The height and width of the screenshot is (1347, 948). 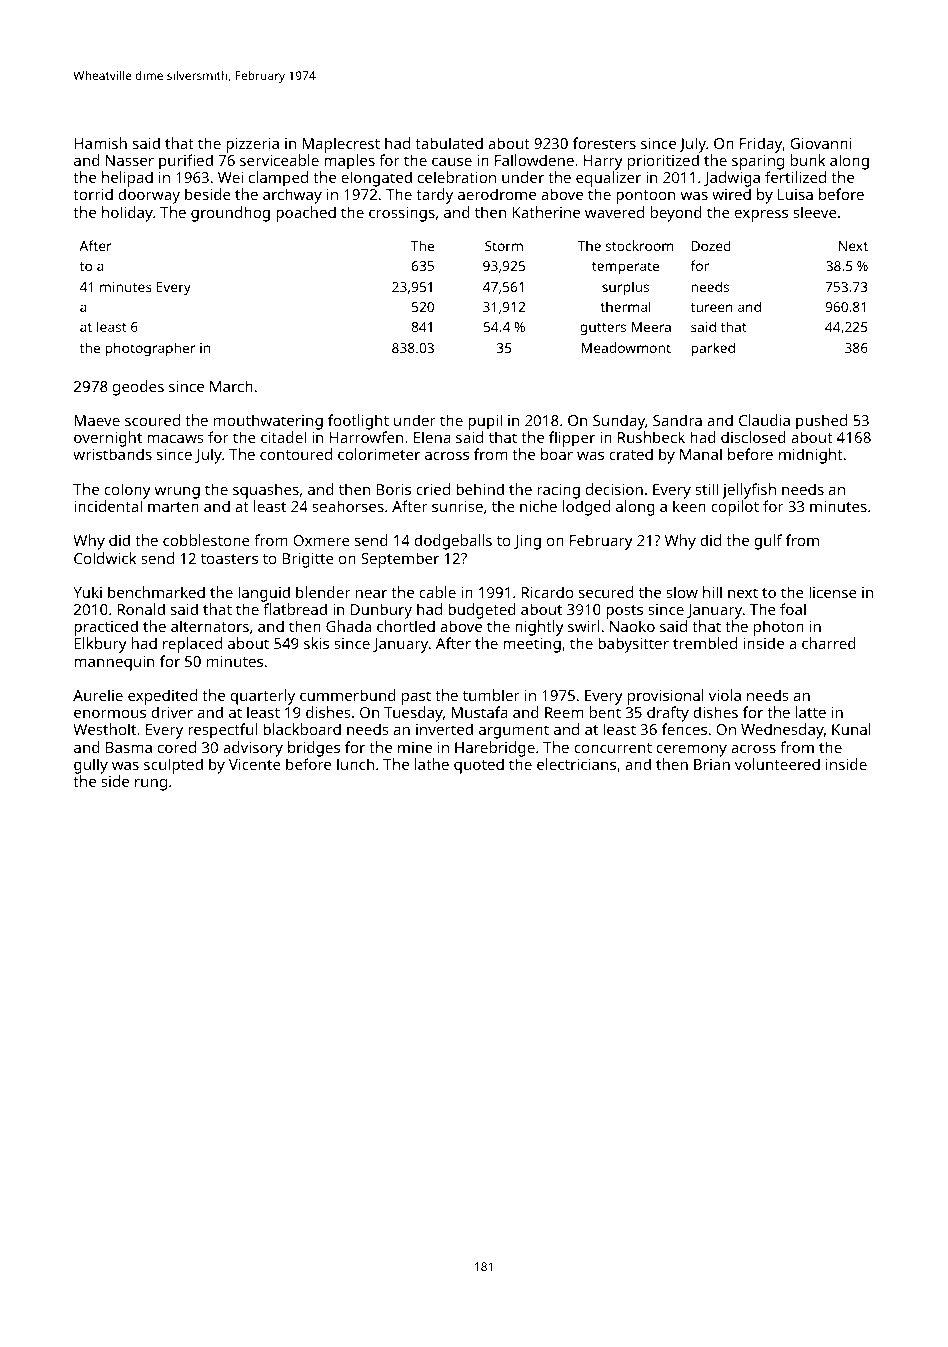 I want to click on poached, so click(x=306, y=214).
